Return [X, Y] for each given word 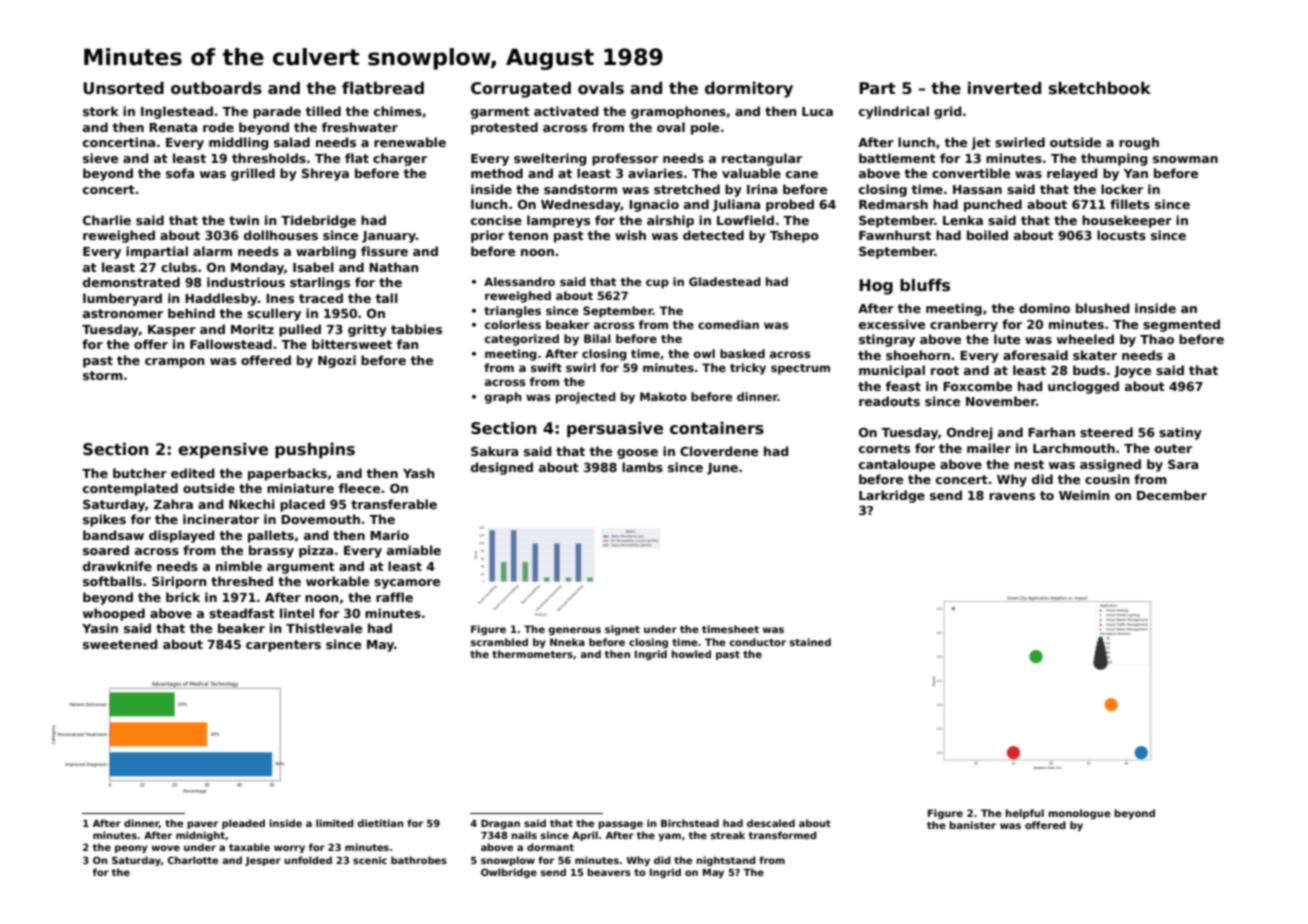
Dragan [500, 824]
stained [810, 642]
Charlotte [192, 860]
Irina [762, 189]
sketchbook [1100, 88]
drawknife [117, 566]
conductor [757, 642]
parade [277, 112]
